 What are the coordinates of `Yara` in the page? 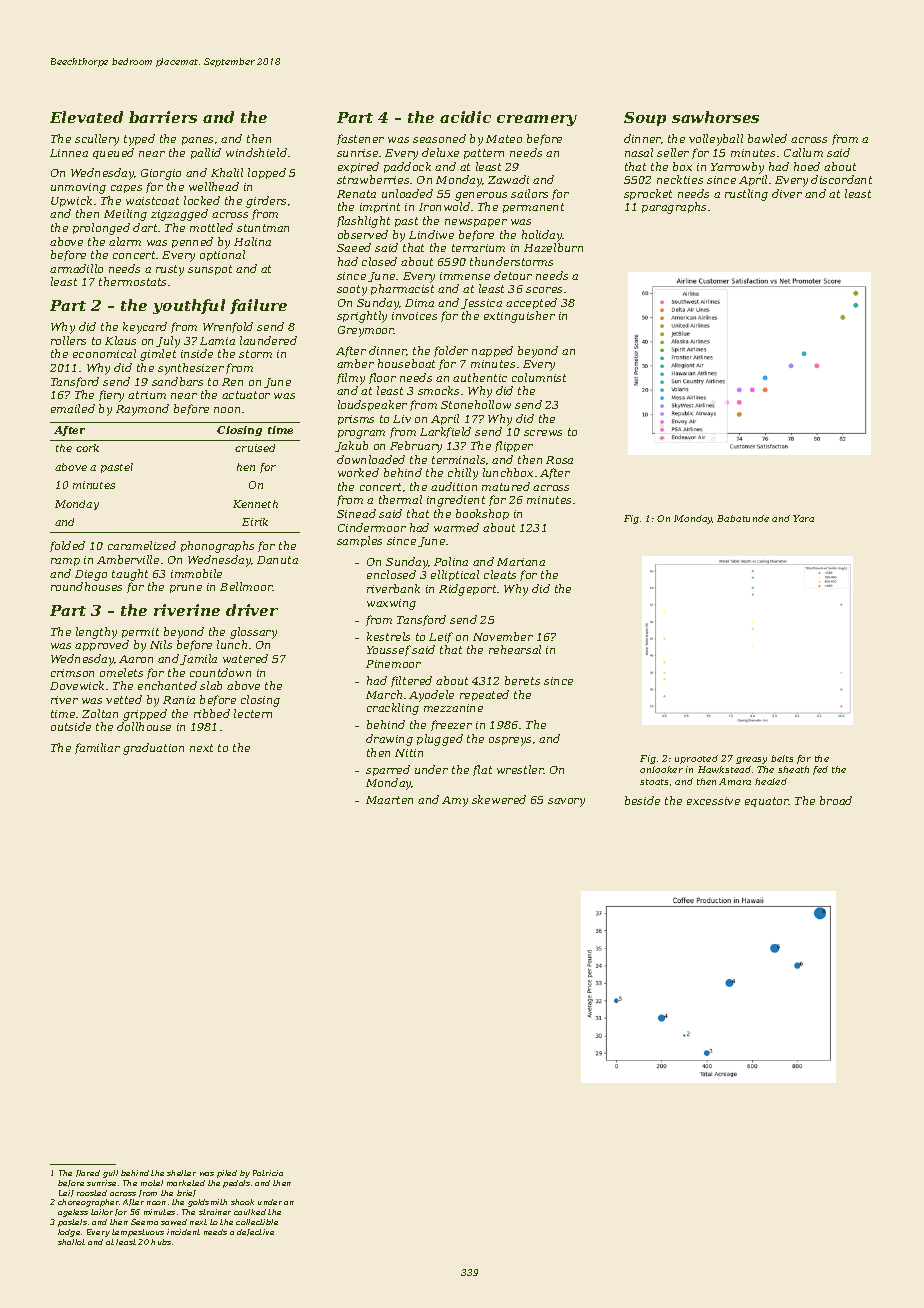 It's located at (803, 518).
